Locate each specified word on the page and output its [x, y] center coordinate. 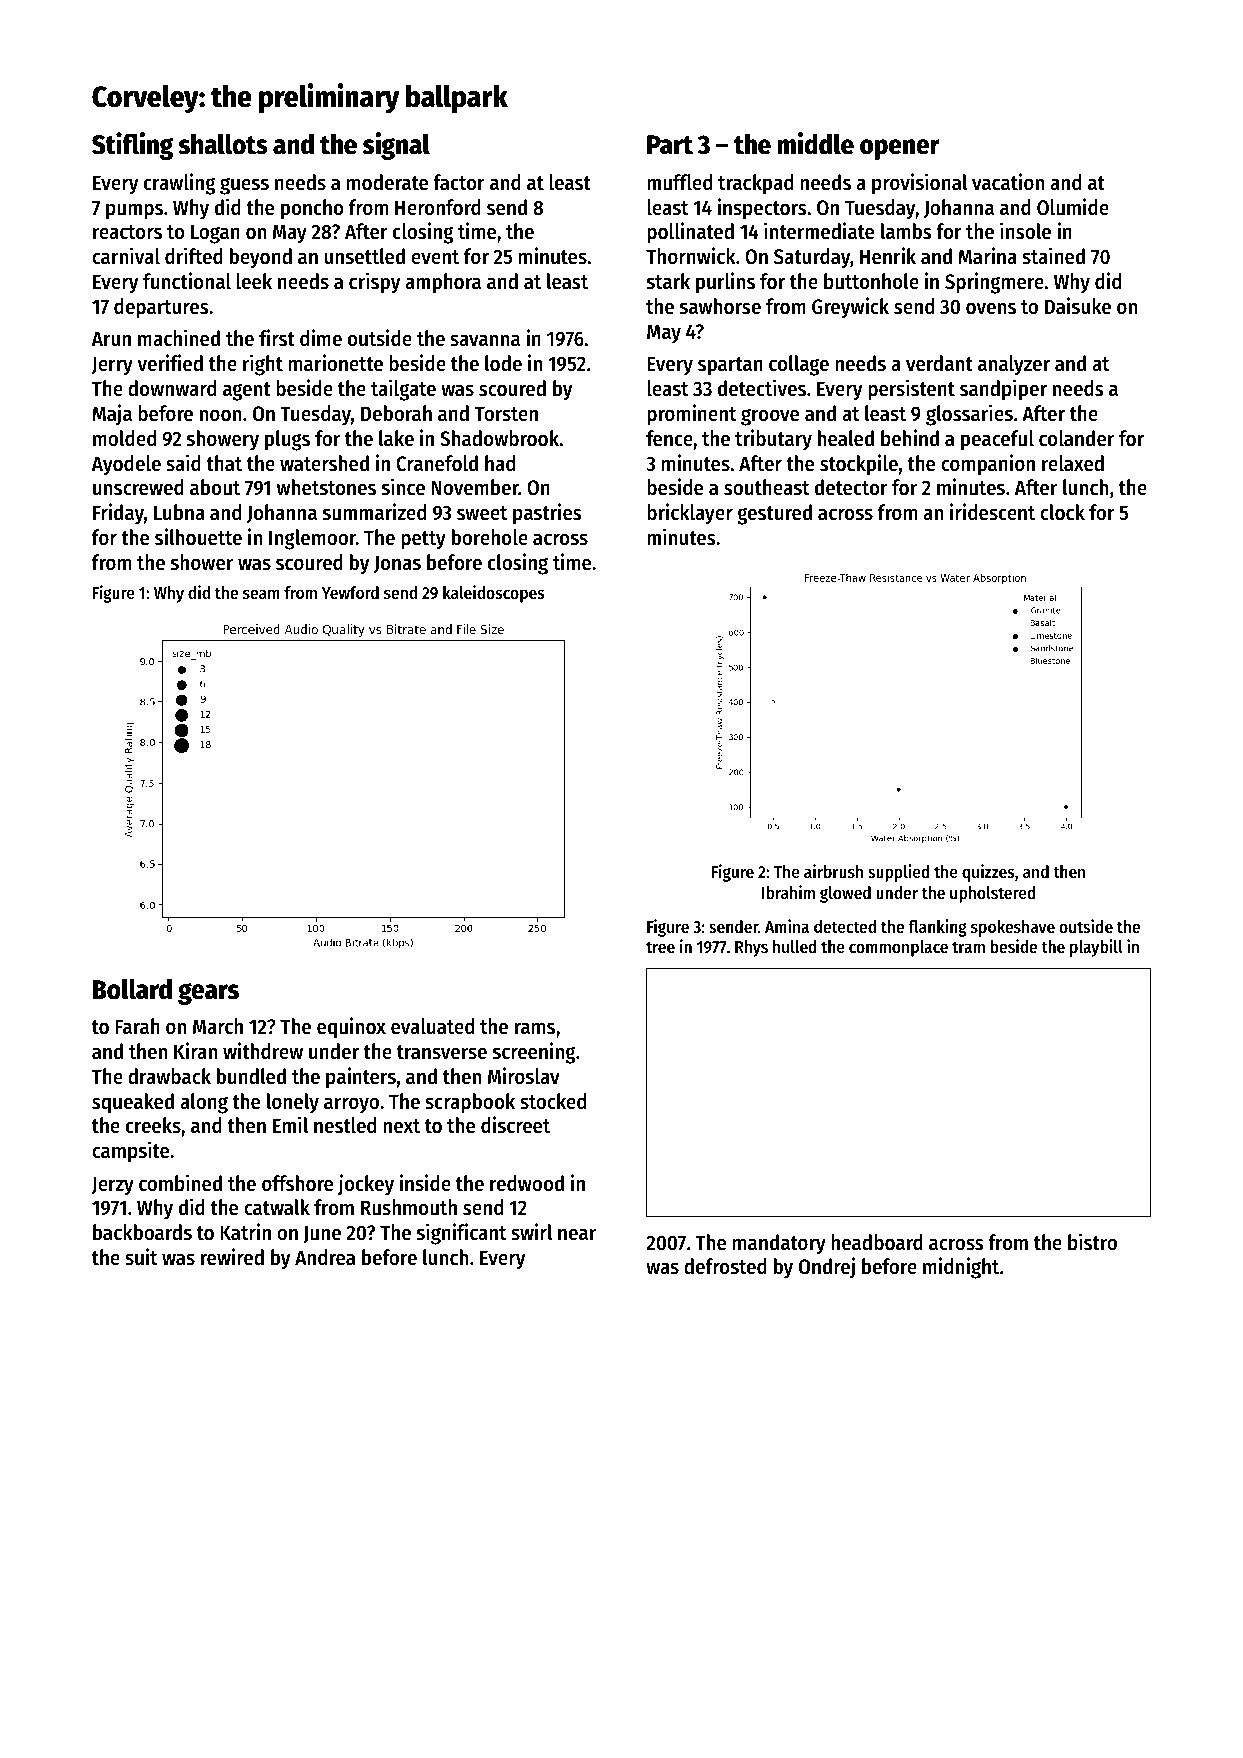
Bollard [132, 989]
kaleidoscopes [494, 594]
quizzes [988, 873]
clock [1062, 512]
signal [396, 146]
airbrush [833, 871]
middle [815, 143]
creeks [153, 1125]
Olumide [1073, 207]
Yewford [350, 592]
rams [535, 1028]
